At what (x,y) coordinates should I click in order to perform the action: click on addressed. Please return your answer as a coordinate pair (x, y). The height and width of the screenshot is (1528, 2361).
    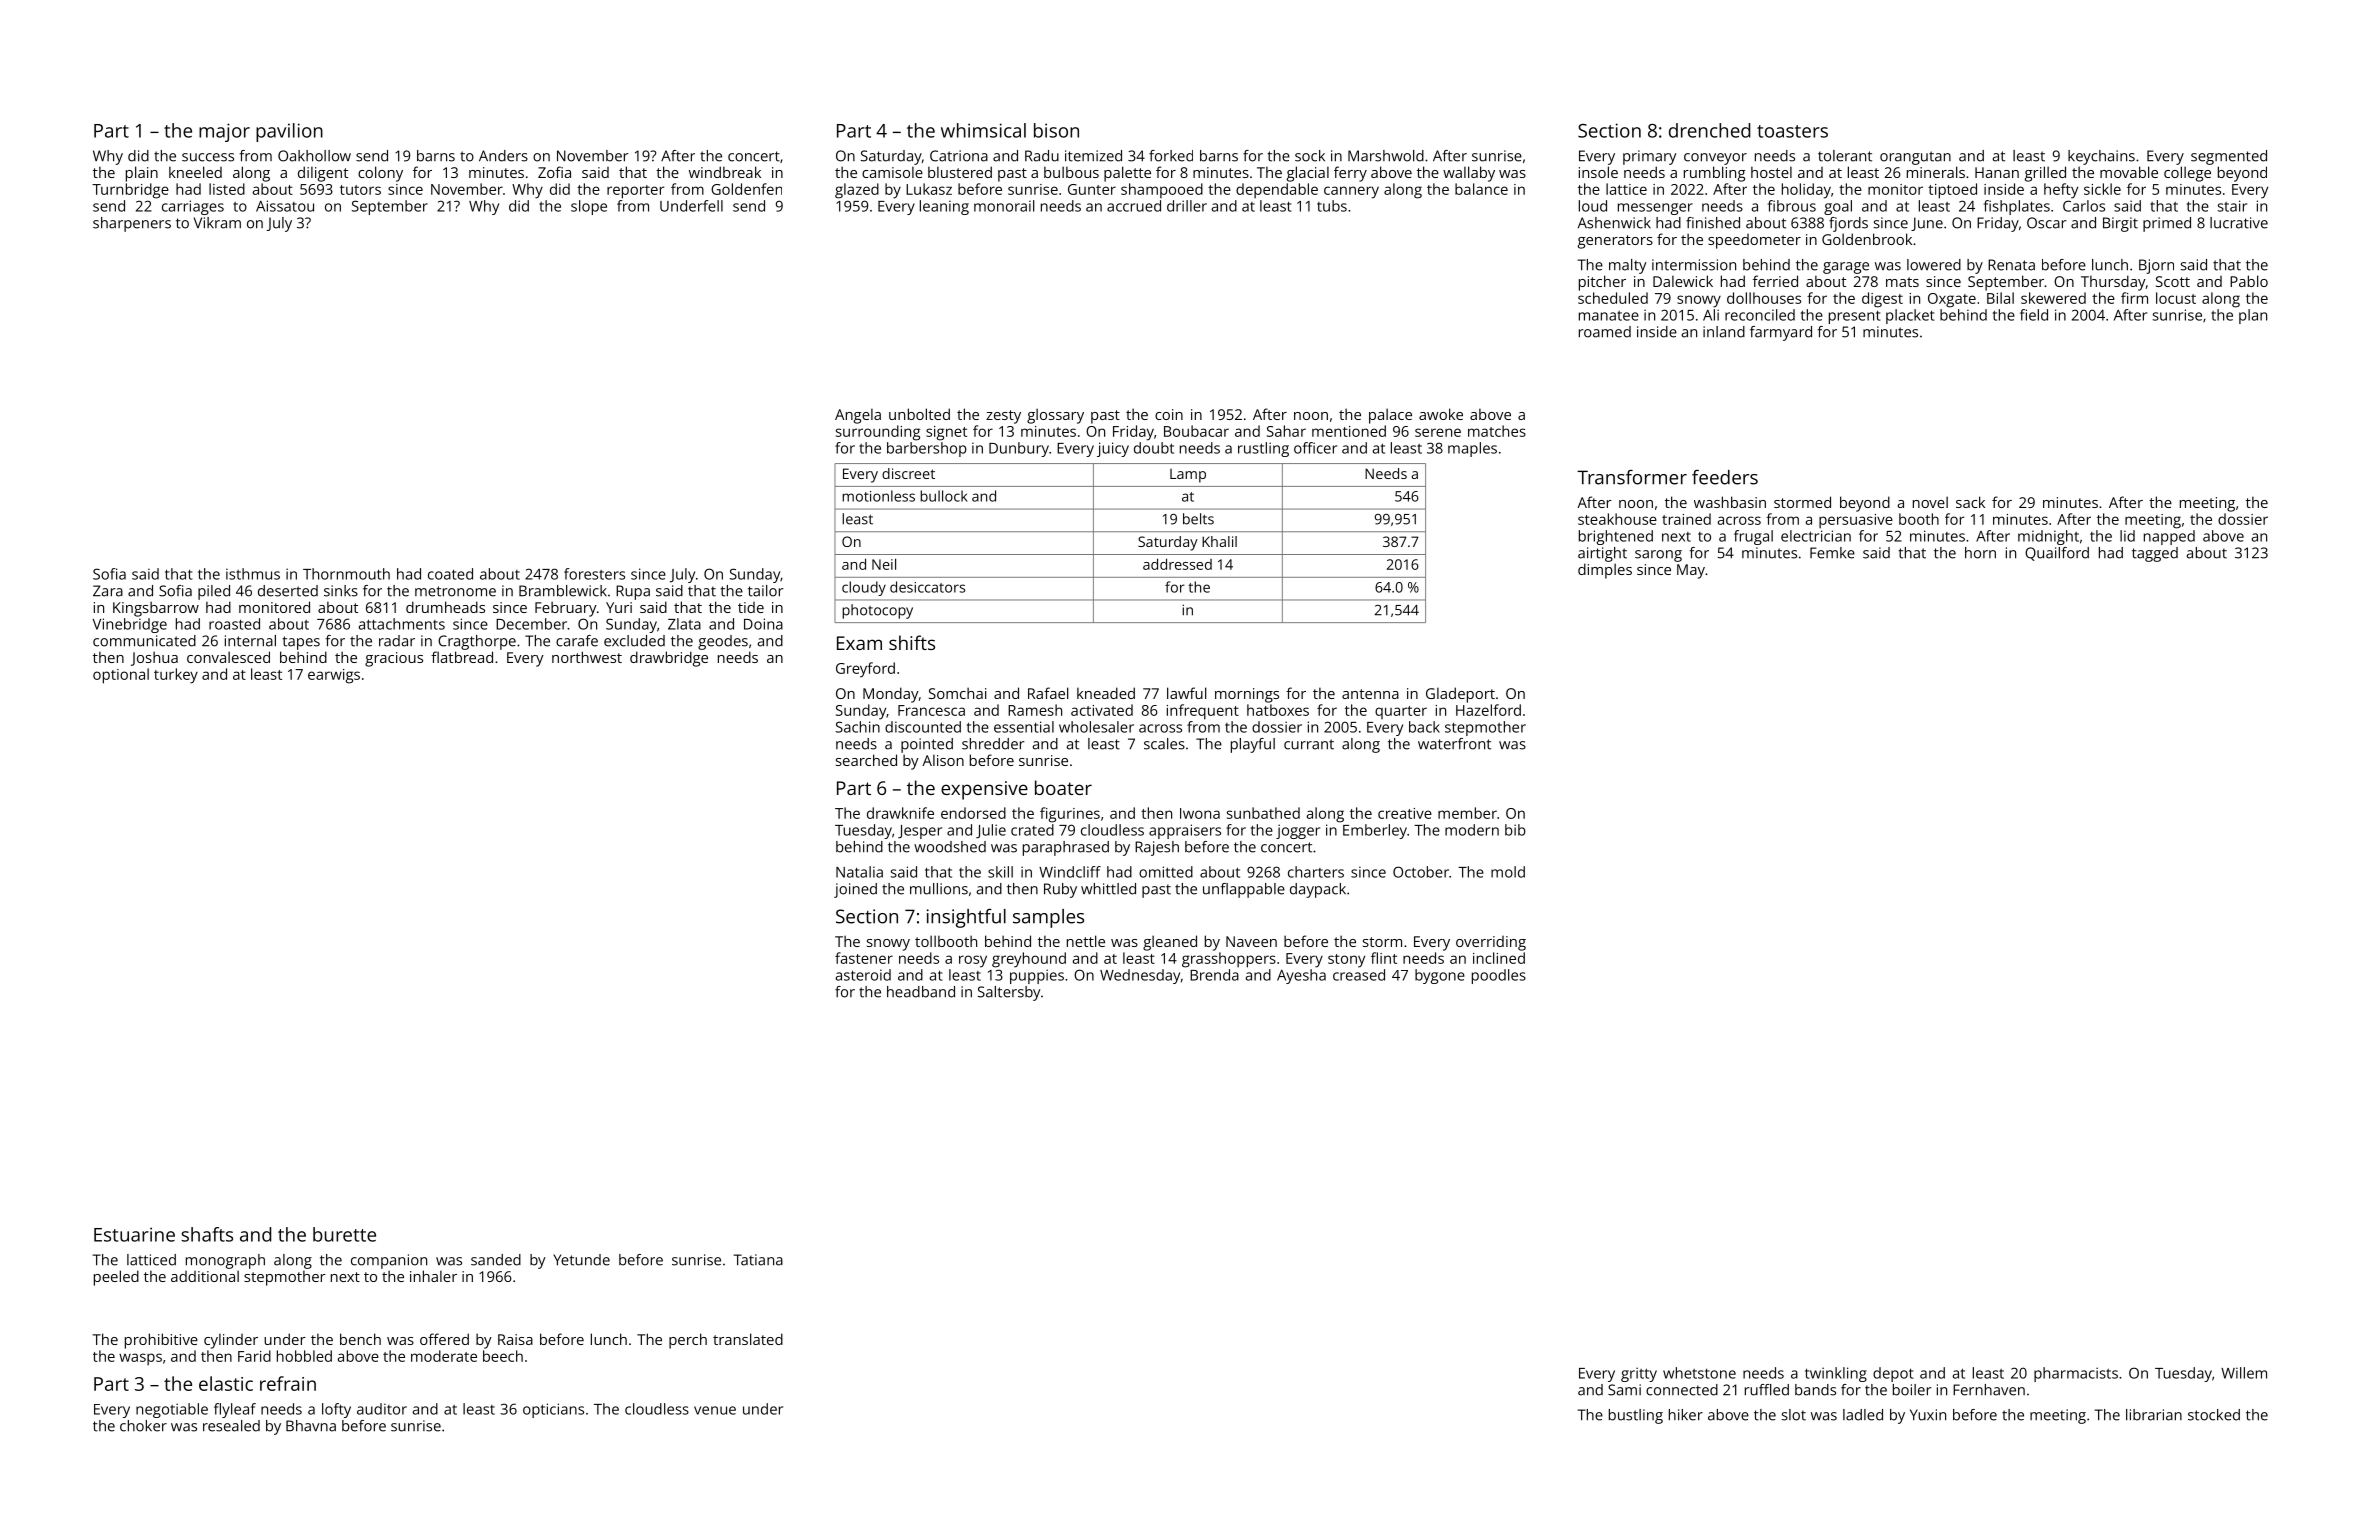
    Looking at the image, I should click on (1177, 564).
